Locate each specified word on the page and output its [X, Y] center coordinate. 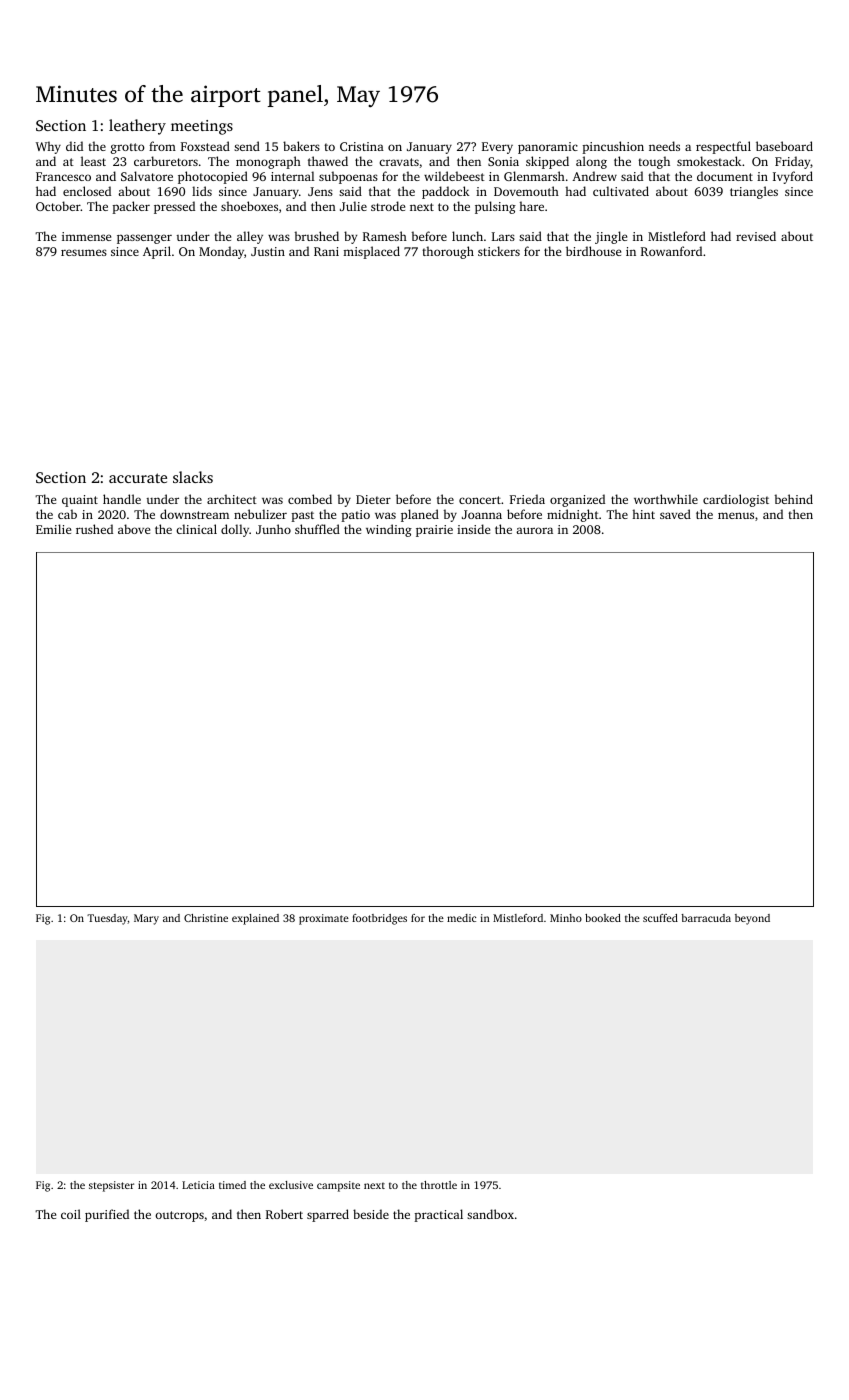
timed [232, 1185]
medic [461, 918]
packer [131, 207]
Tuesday [107, 919]
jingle [611, 237]
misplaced [371, 252]
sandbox [490, 1214]
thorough [448, 252]
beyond [752, 919]
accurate [138, 478]
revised [756, 236]
